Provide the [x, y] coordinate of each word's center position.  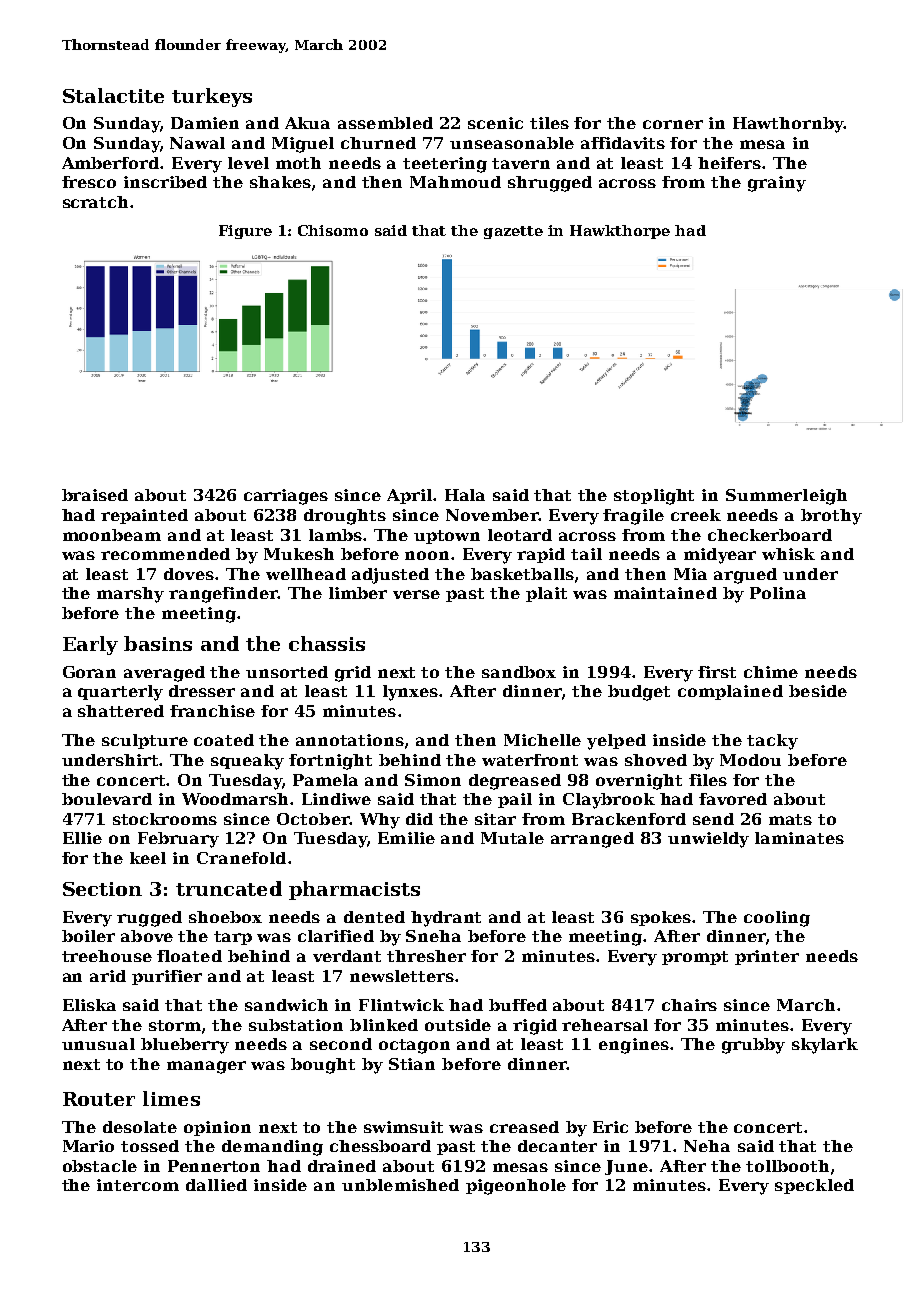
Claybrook [609, 801]
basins [158, 643]
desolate [140, 1127]
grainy [777, 184]
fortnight [330, 762]
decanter [557, 1146]
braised [95, 495]
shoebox [225, 917]
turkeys [212, 97]
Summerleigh [786, 497]
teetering [445, 165]
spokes [661, 918]
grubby [753, 1046]
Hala [465, 495]
